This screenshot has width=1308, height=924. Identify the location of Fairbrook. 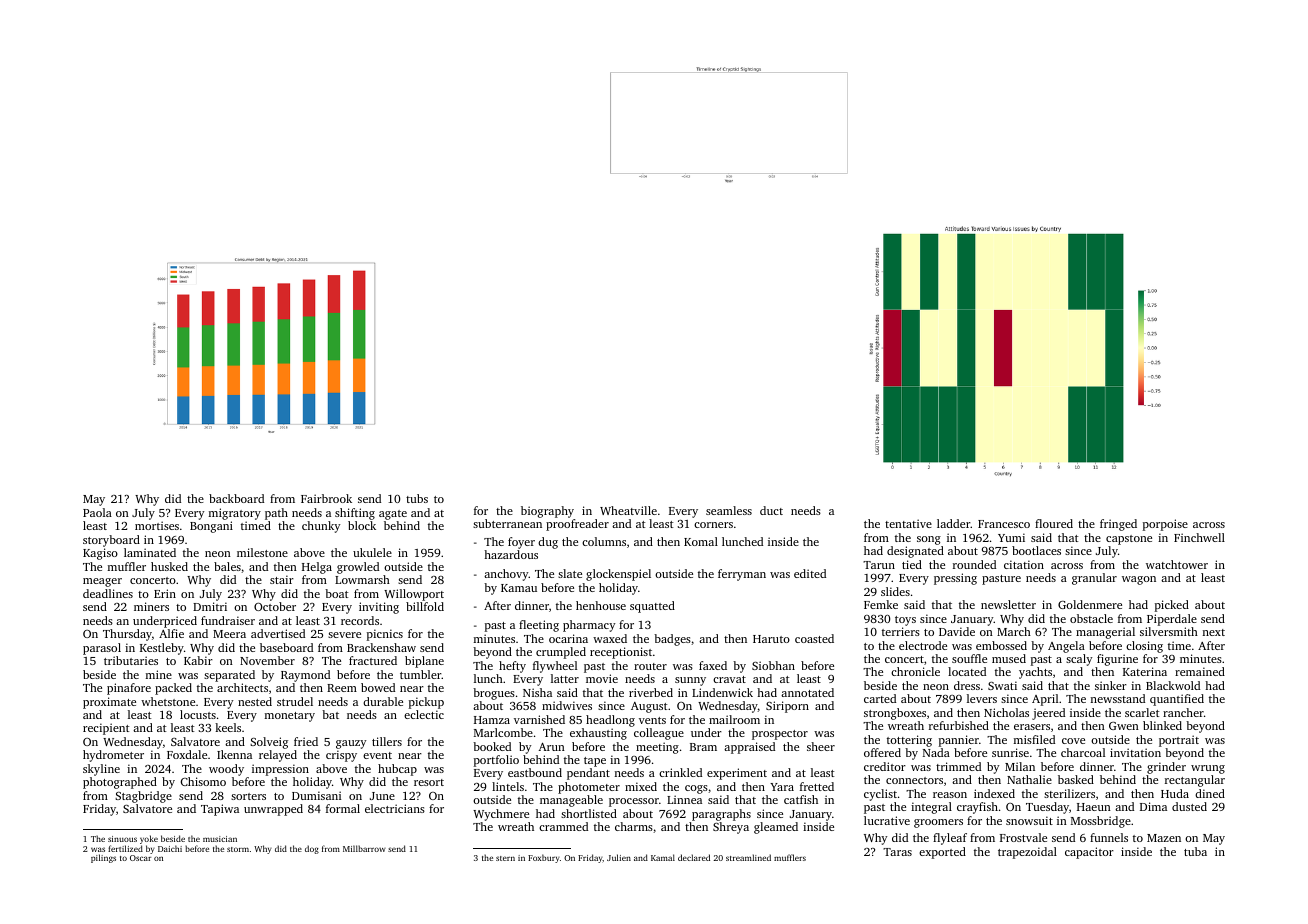
(326, 498).
